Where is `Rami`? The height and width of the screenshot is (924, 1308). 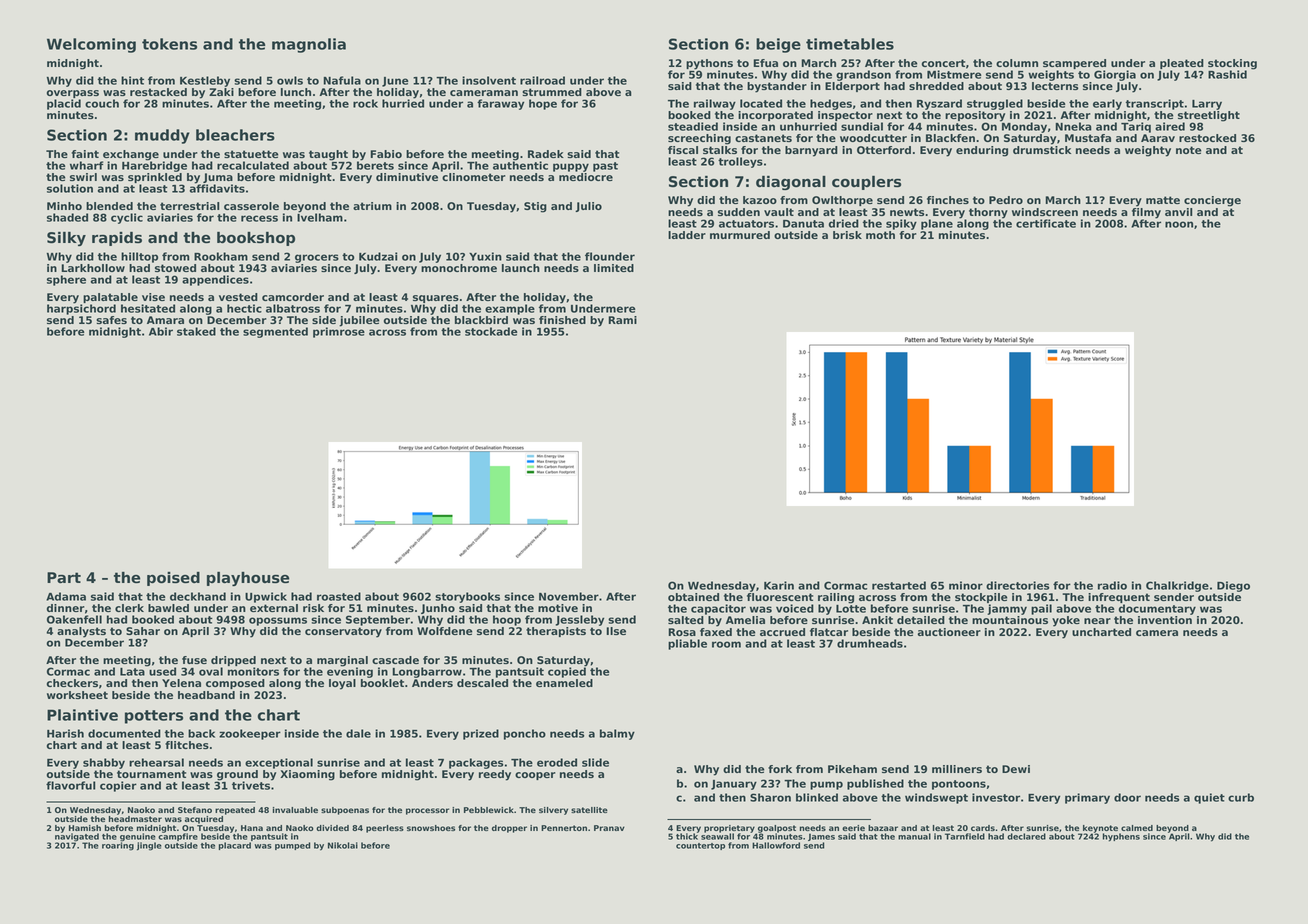
Rami is located at coordinates (622, 320).
